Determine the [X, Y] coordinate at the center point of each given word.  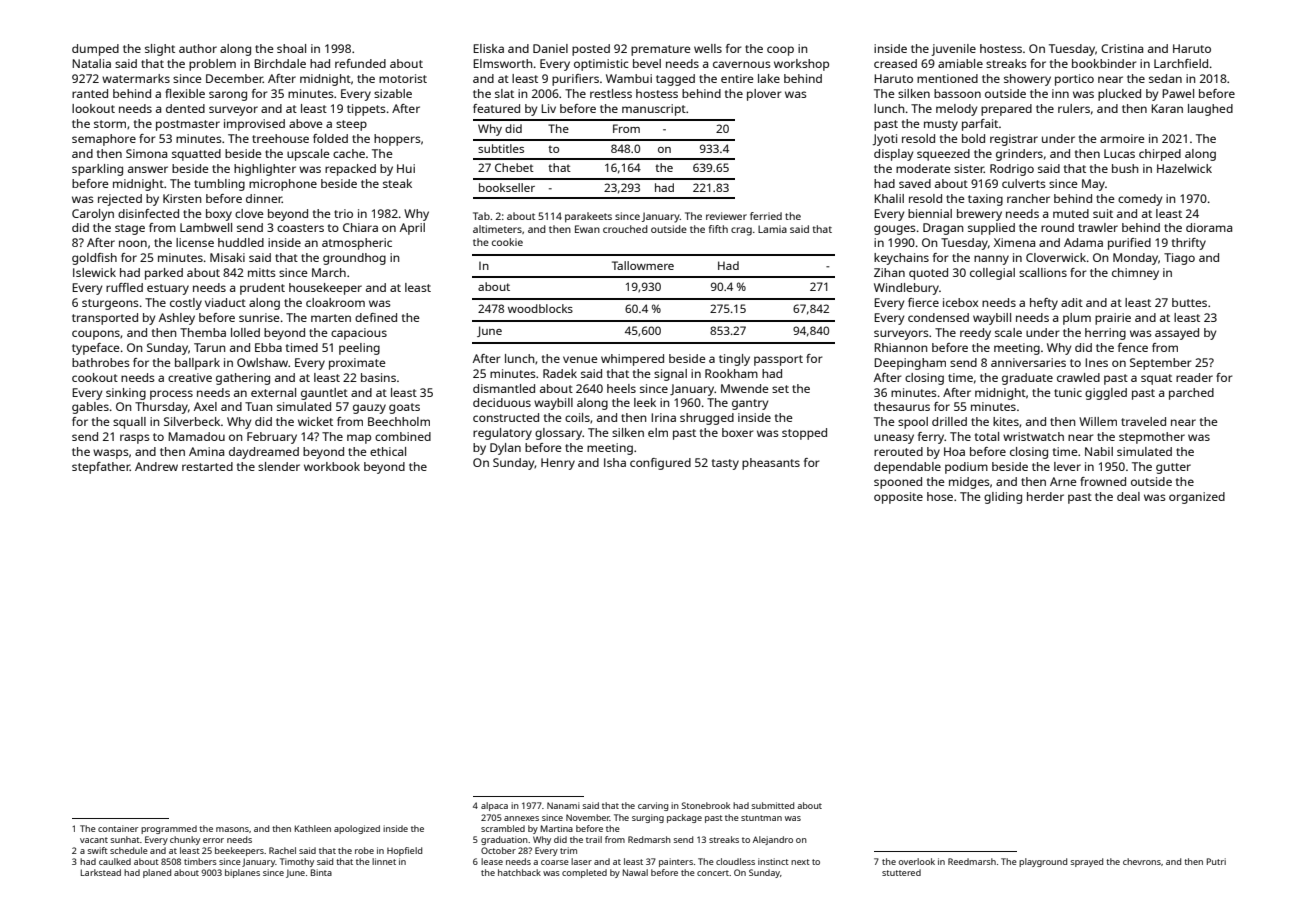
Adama [1083, 242]
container [118, 828]
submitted [772, 805]
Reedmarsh [972, 861]
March [329, 272]
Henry [558, 464]
